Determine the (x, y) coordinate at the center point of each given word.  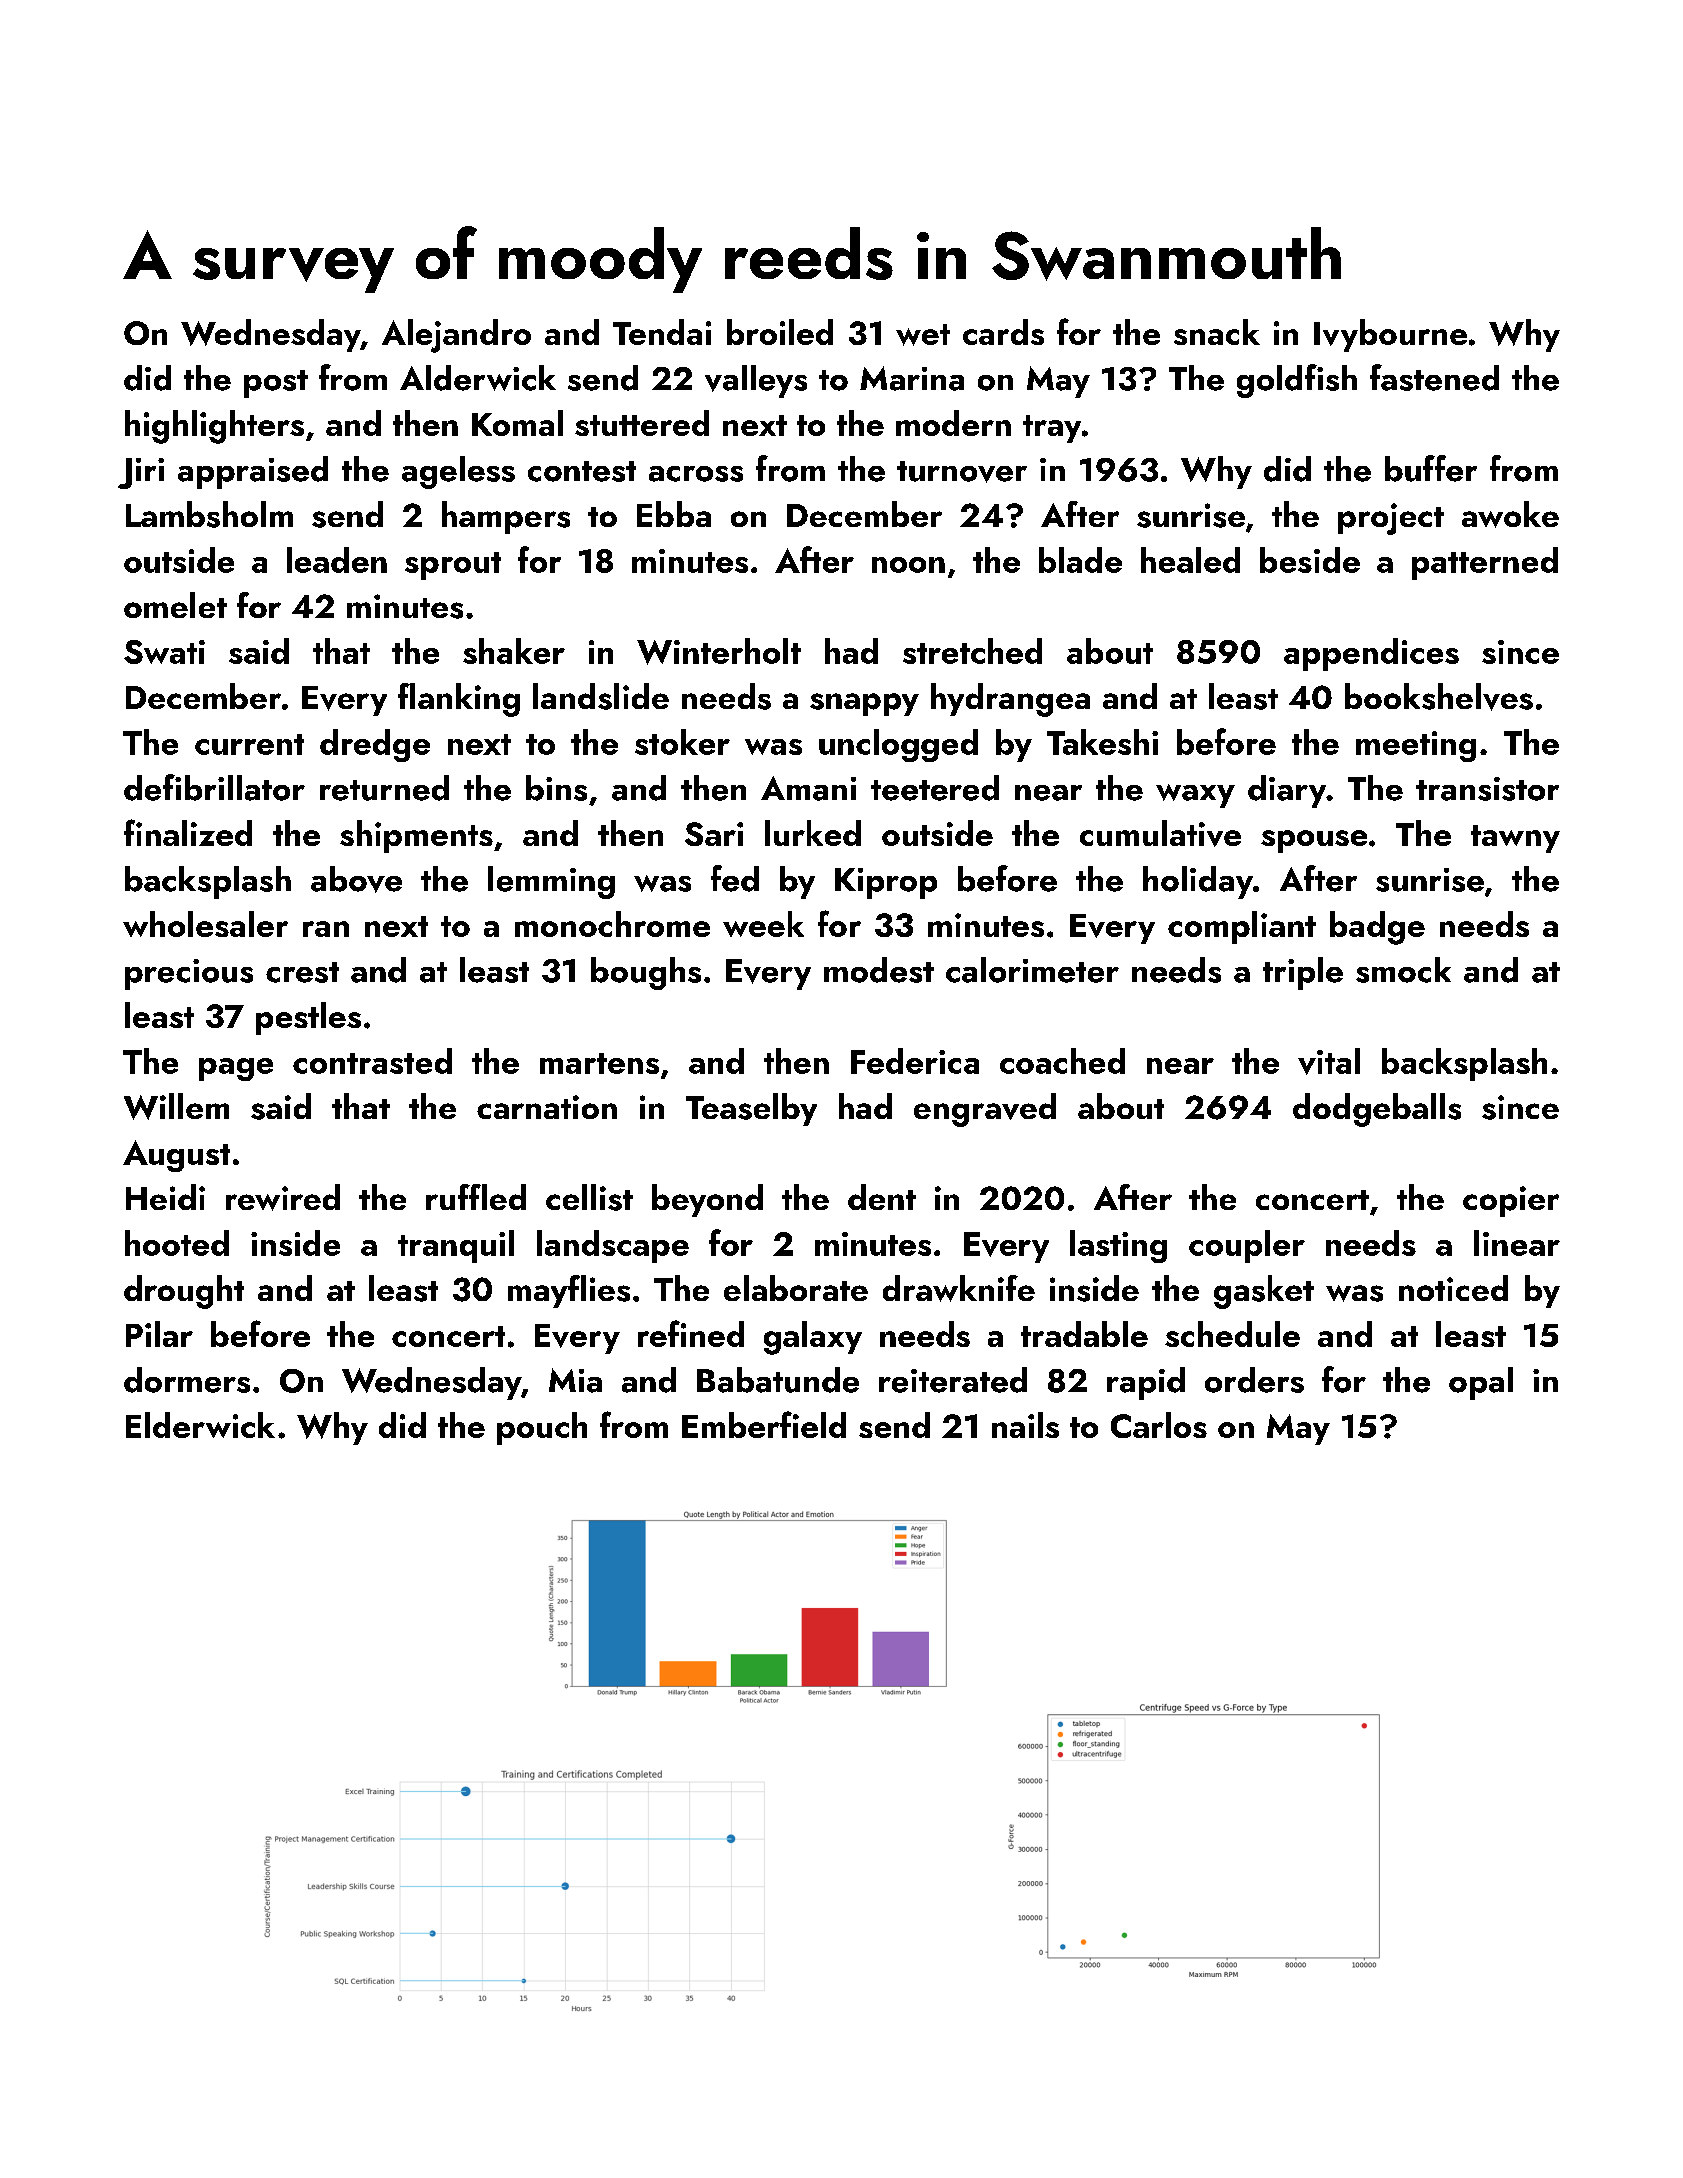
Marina (912, 378)
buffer (1431, 468)
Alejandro (456, 336)
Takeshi (1102, 742)
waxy (1195, 796)
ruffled (476, 1197)
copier (1511, 1201)
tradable (1084, 1334)
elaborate (796, 1288)
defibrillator (214, 787)
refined (691, 1333)
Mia (575, 1380)
